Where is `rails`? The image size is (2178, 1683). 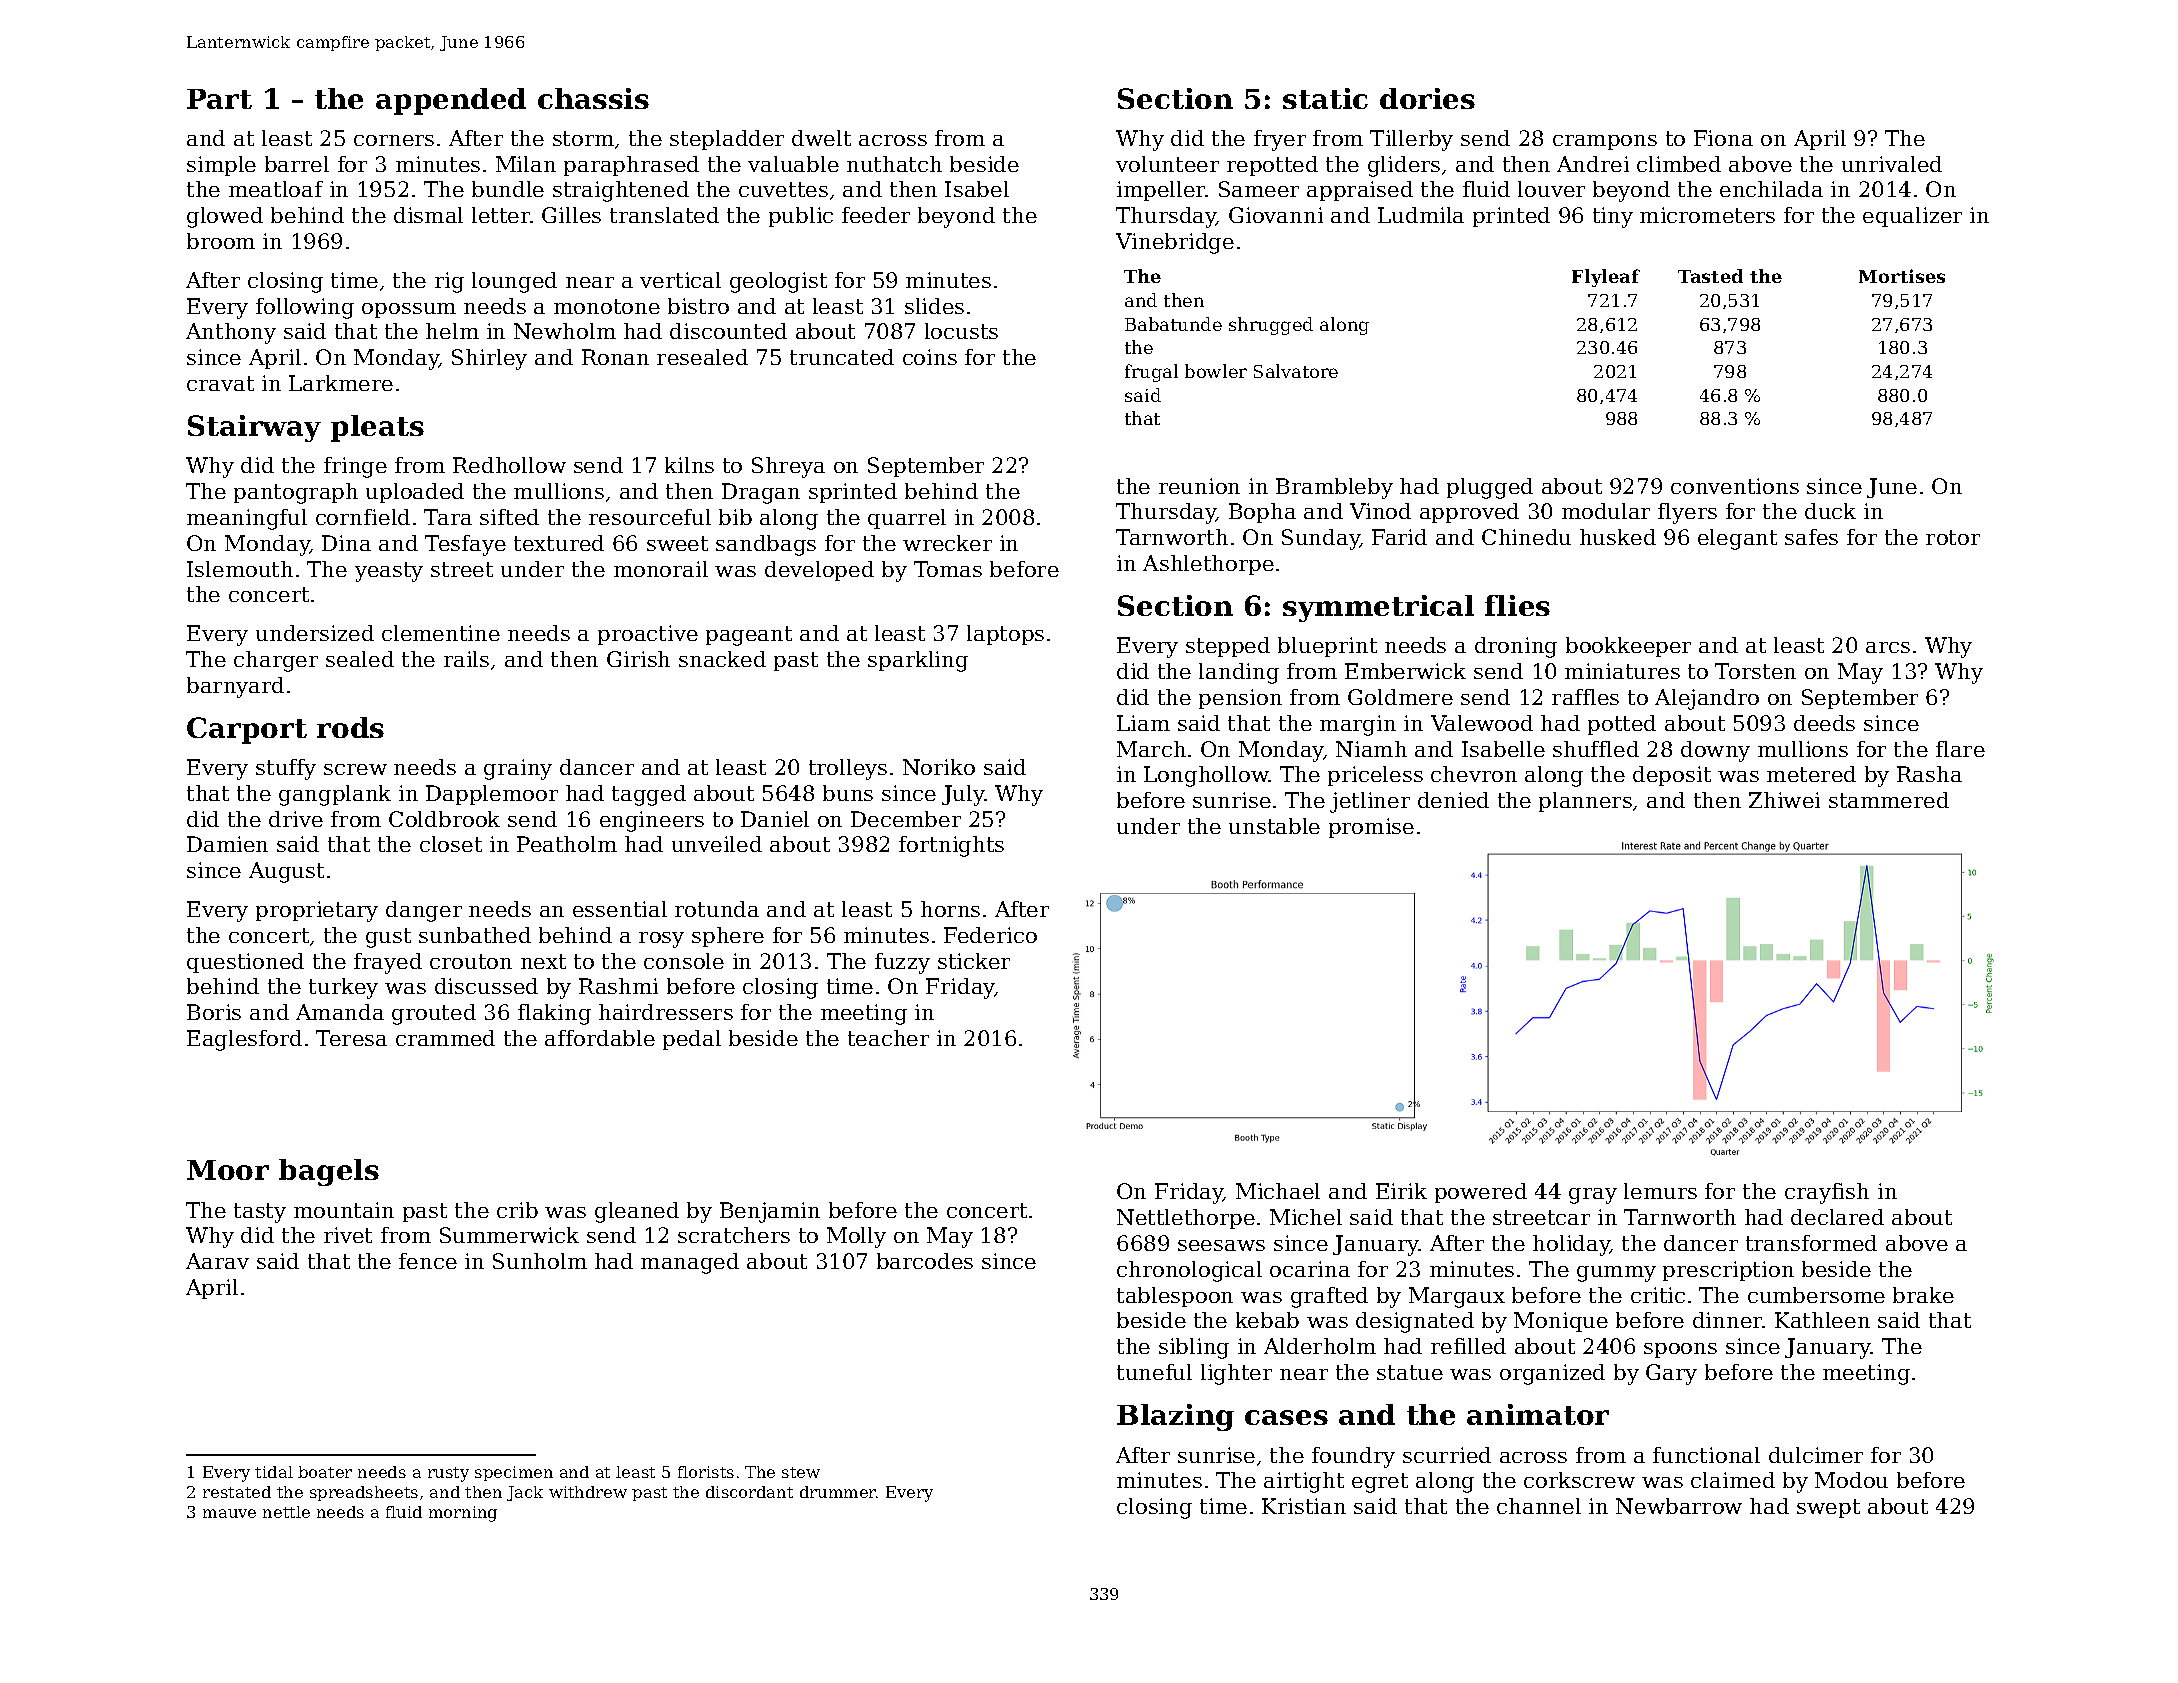 rails is located at coordinates (466, 659).
